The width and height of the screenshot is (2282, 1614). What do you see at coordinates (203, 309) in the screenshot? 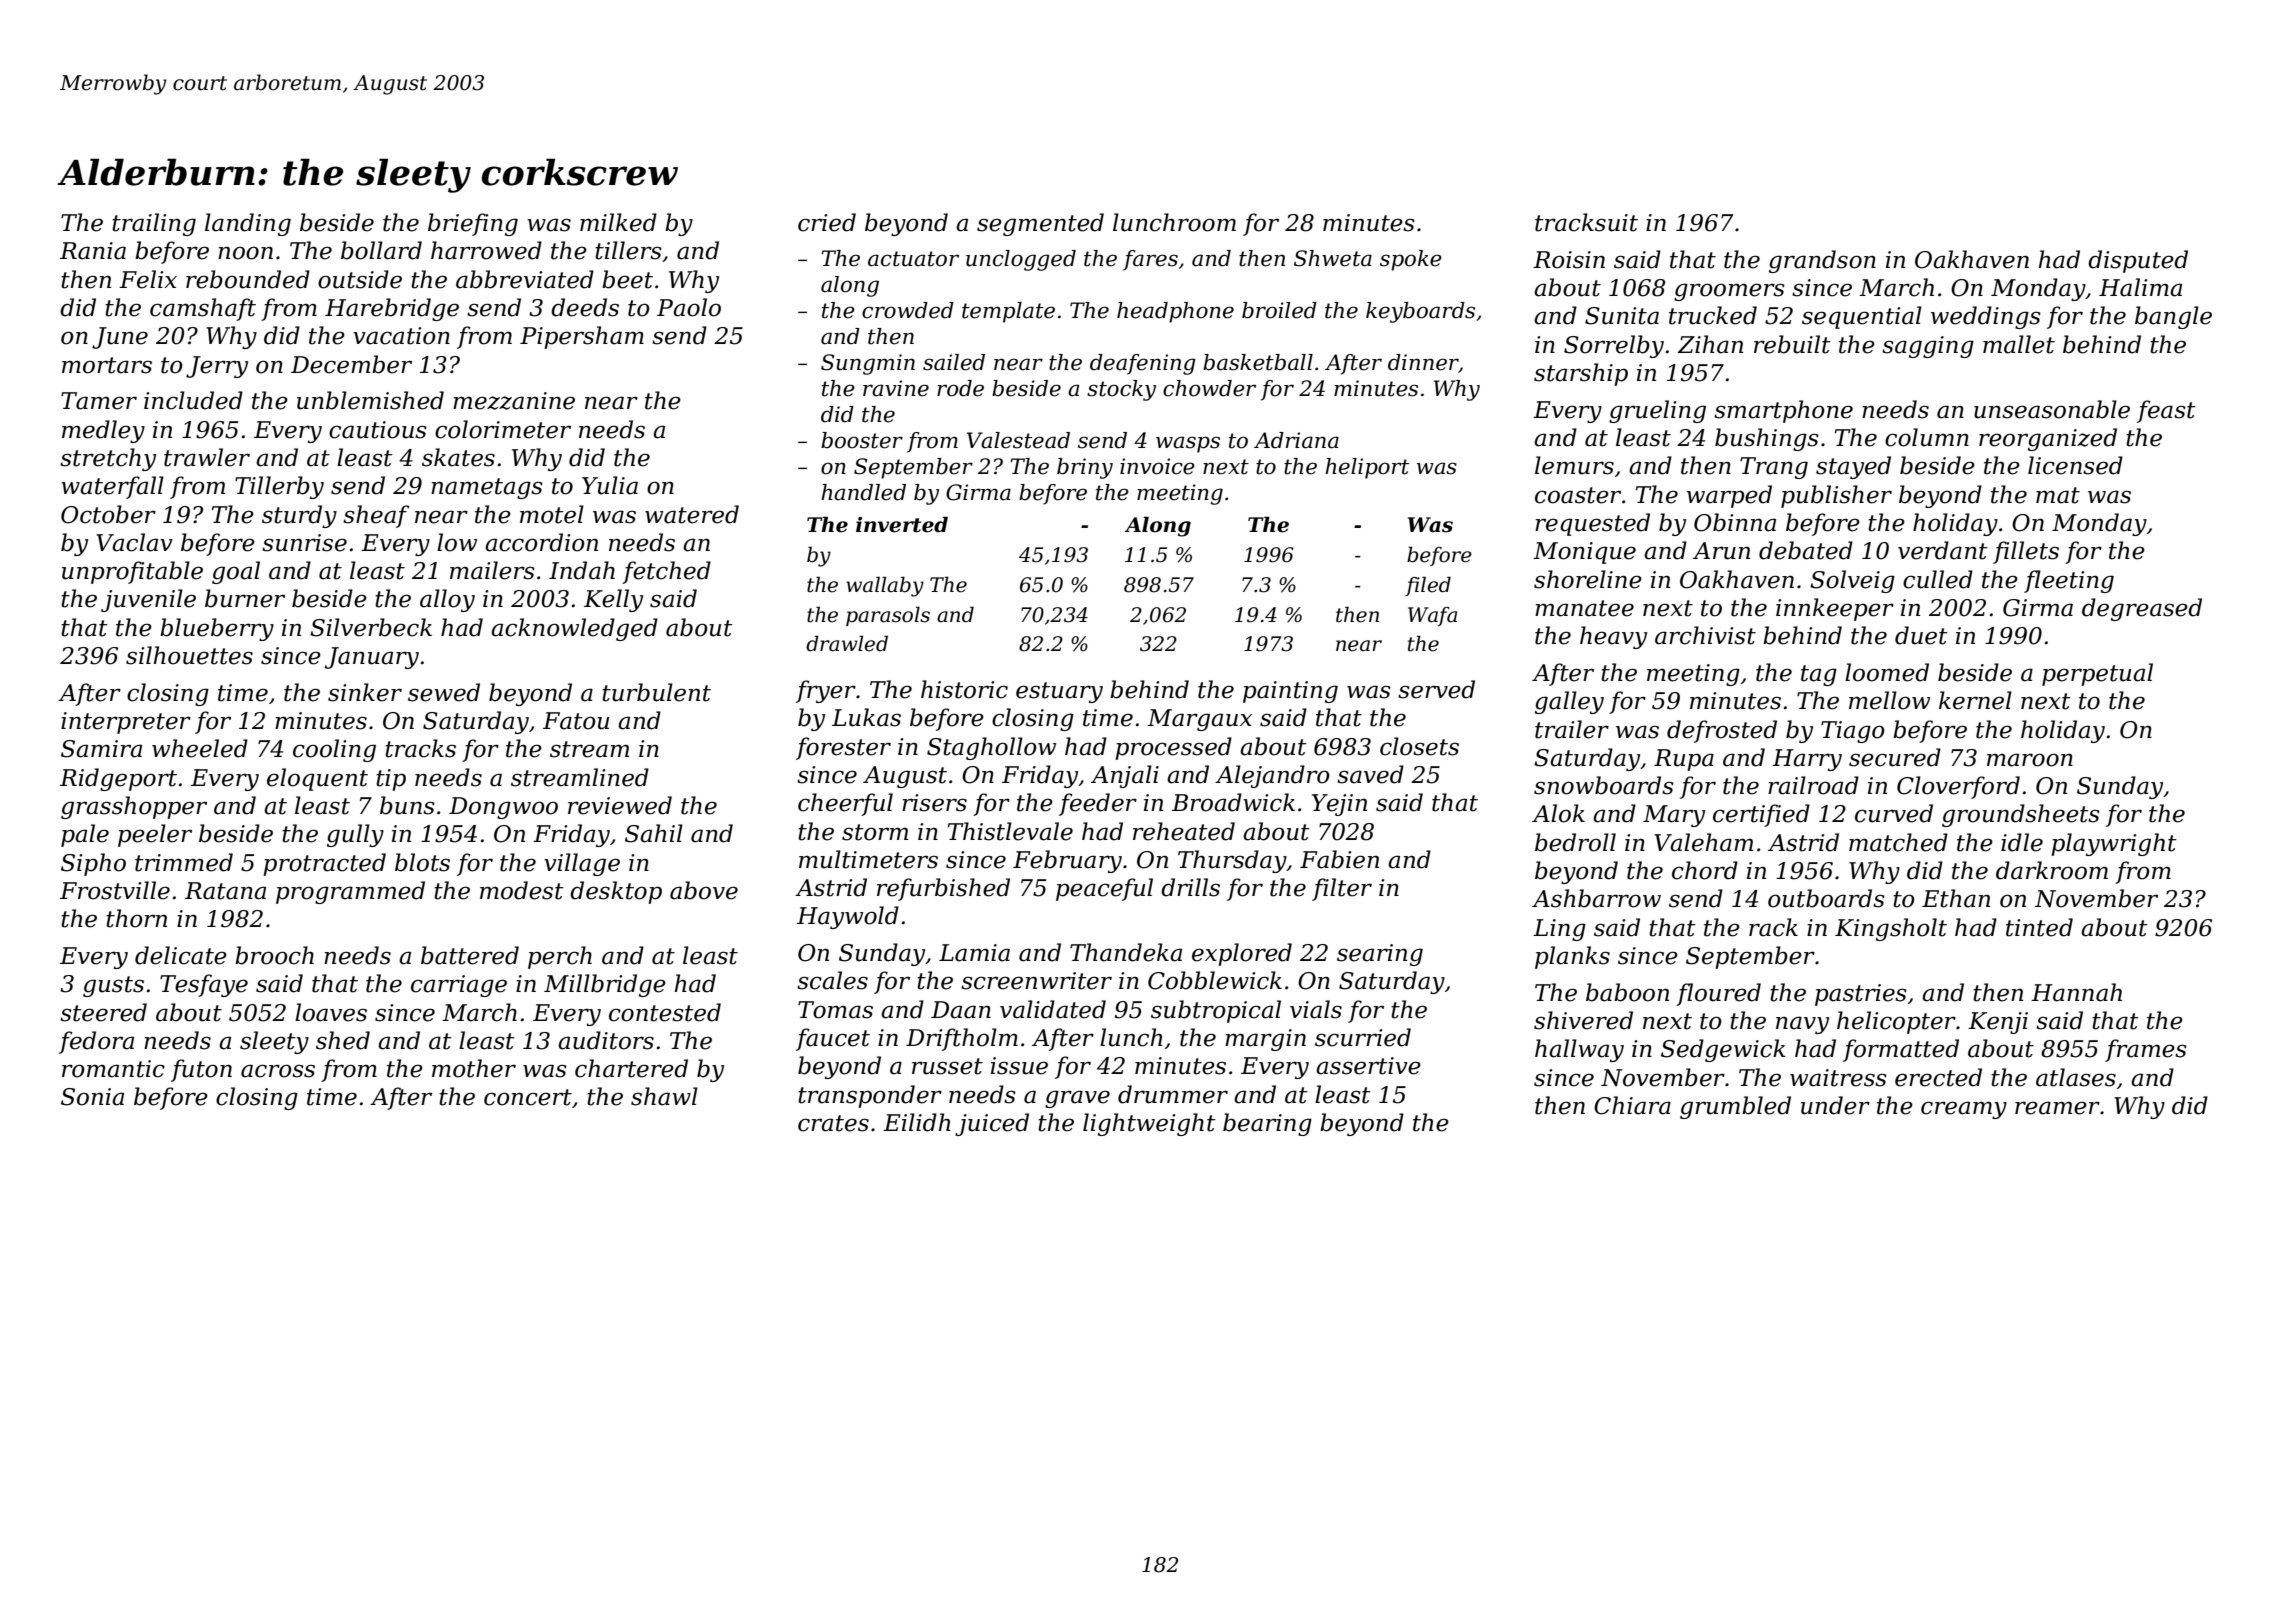
I see `camshaft` at bounding box center [203, 309].
